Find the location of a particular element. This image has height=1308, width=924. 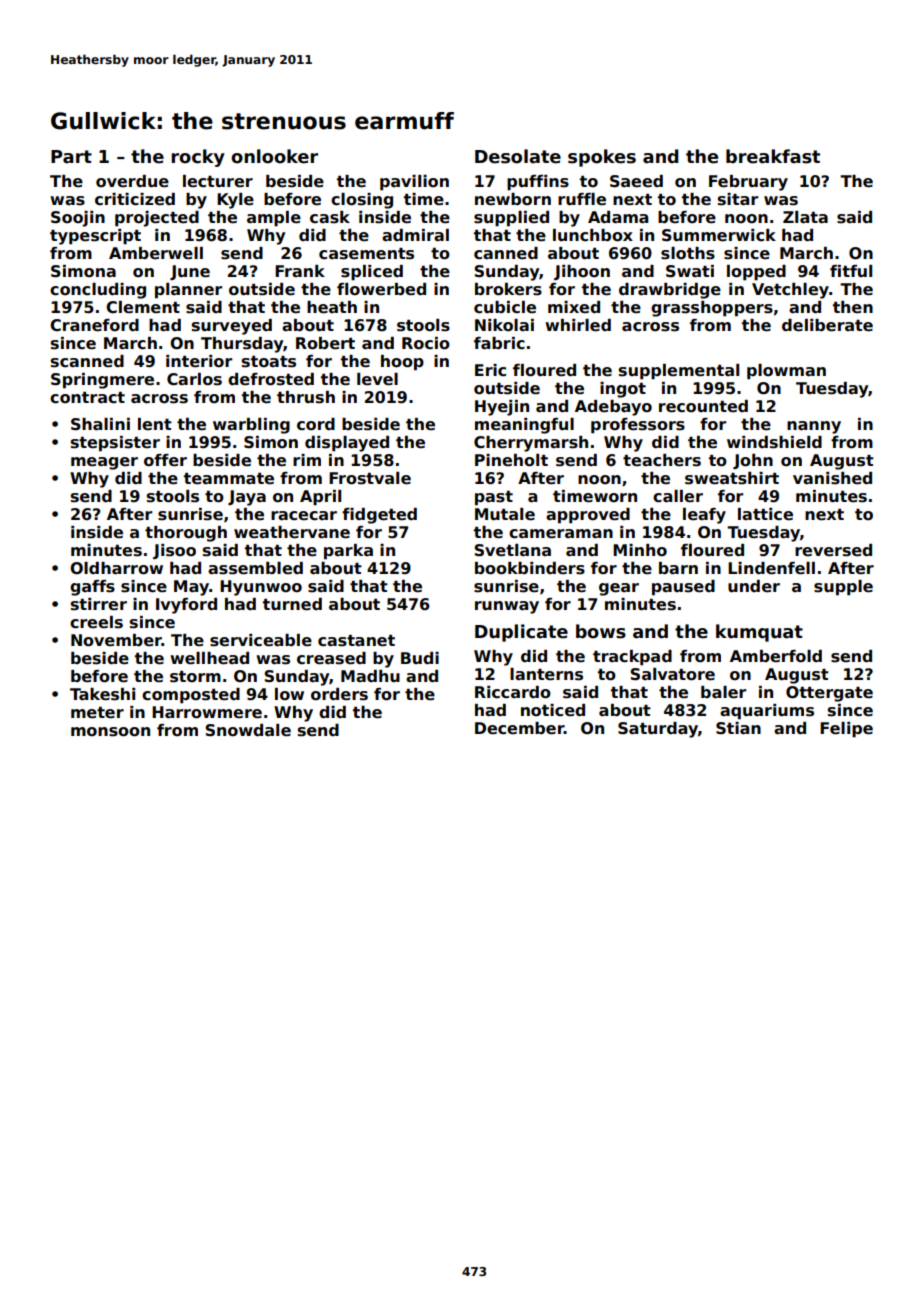

Ivyford is located at coordinates (186, 606).
